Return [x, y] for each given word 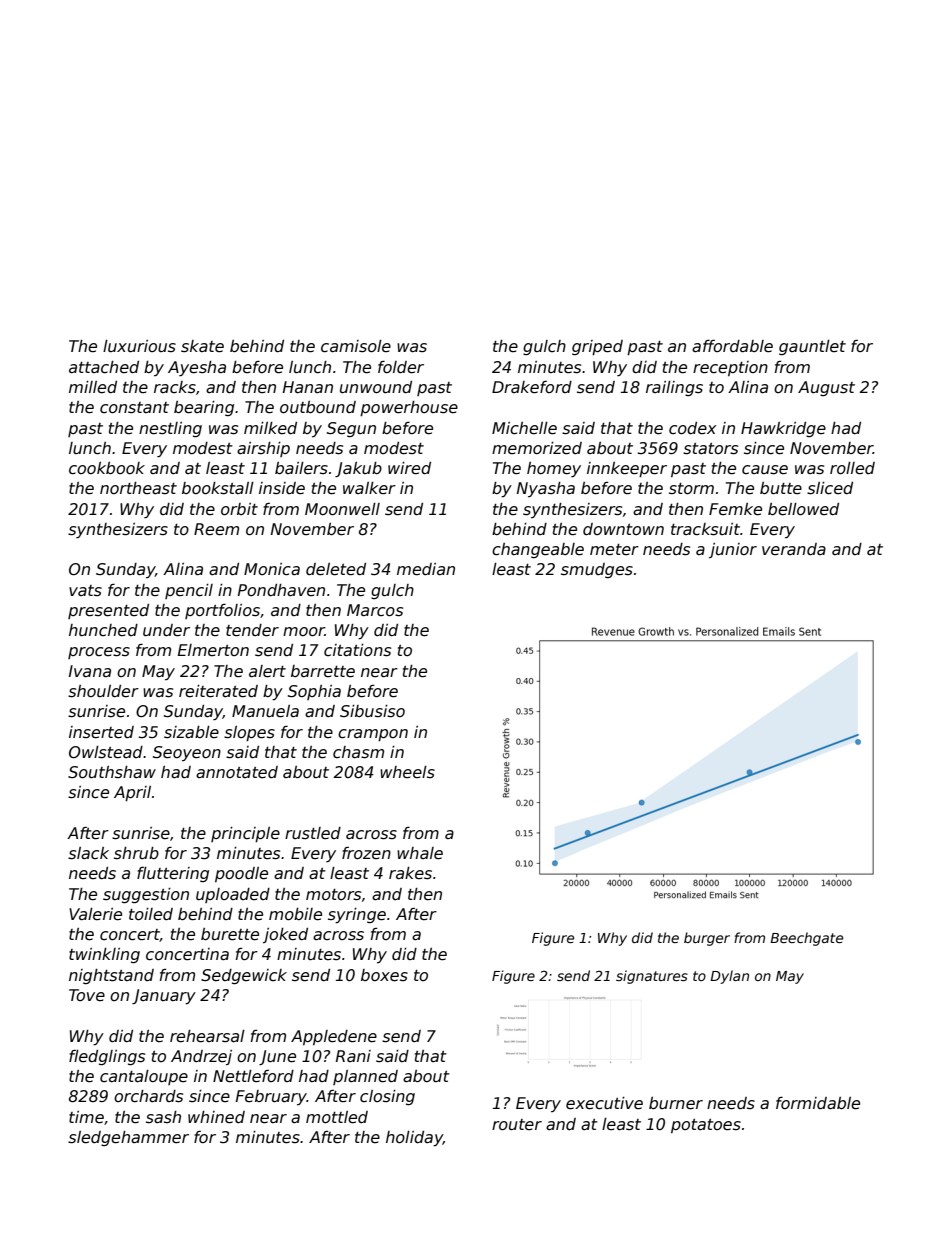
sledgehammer [128, 1138]
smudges [597, 570]
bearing [204, 408]
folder [401, 367]
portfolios [222, 611]
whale [420, 853]
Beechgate [806, 939]
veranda [794, 549]
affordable [732, 346]
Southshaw [112, 772]
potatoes [706, 1126]
